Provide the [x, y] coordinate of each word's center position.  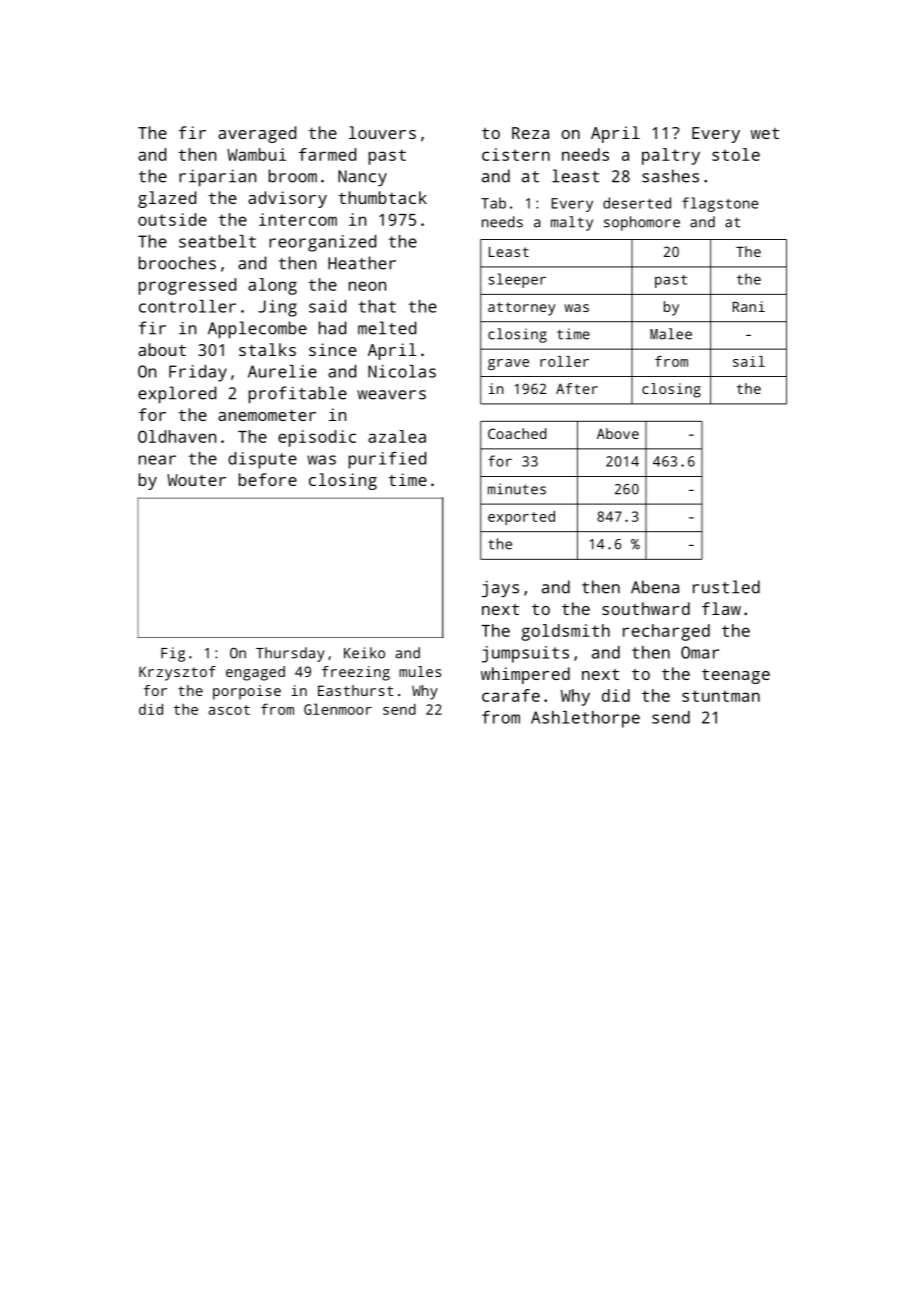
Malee [671, 334]
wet [765, 133]
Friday [198, 373]
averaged [257, 134]
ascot [229, 710]
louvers [382, 132]
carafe [511, 695]
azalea [397, 436]
